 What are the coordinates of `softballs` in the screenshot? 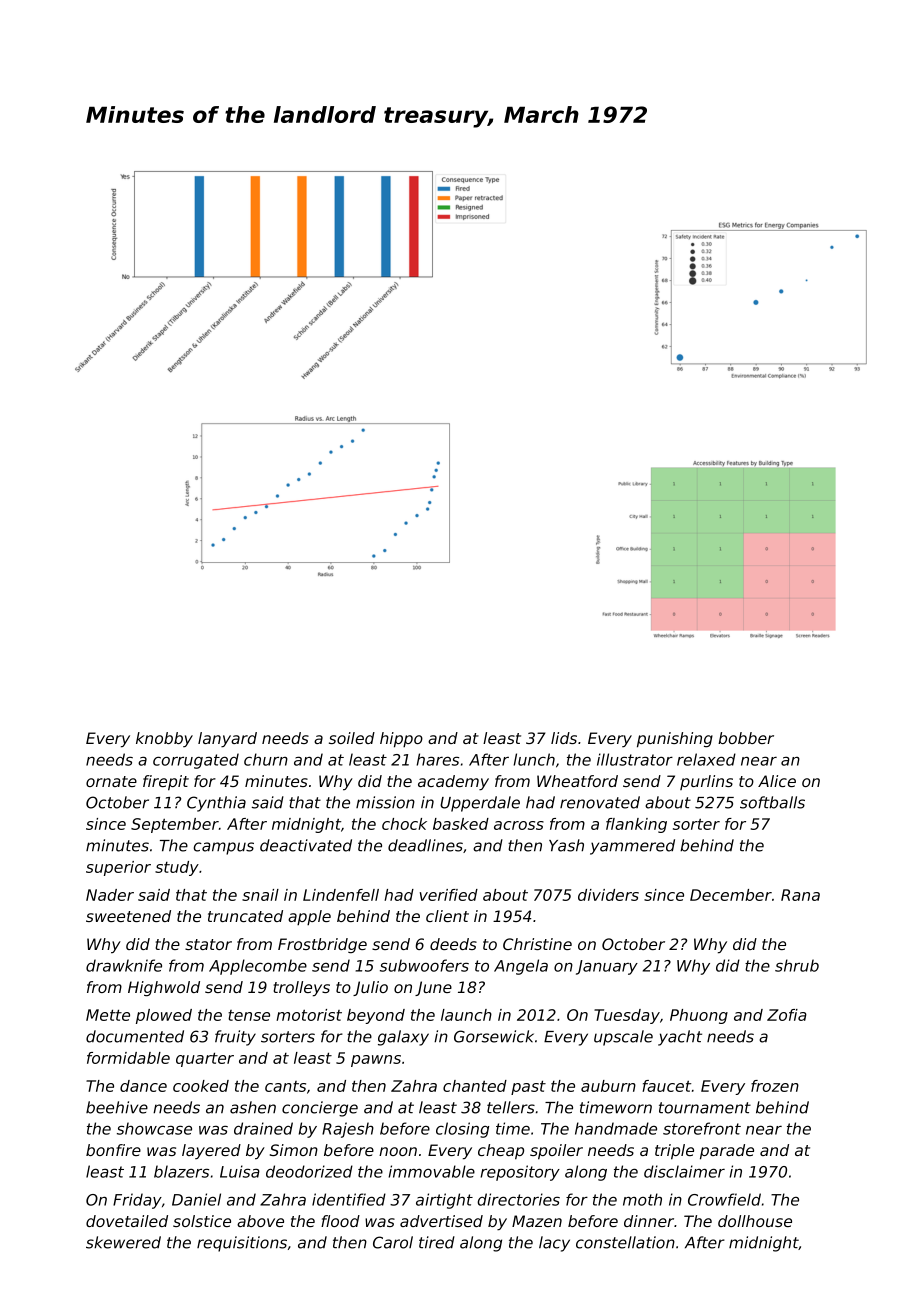 It's located at (772, 802).
